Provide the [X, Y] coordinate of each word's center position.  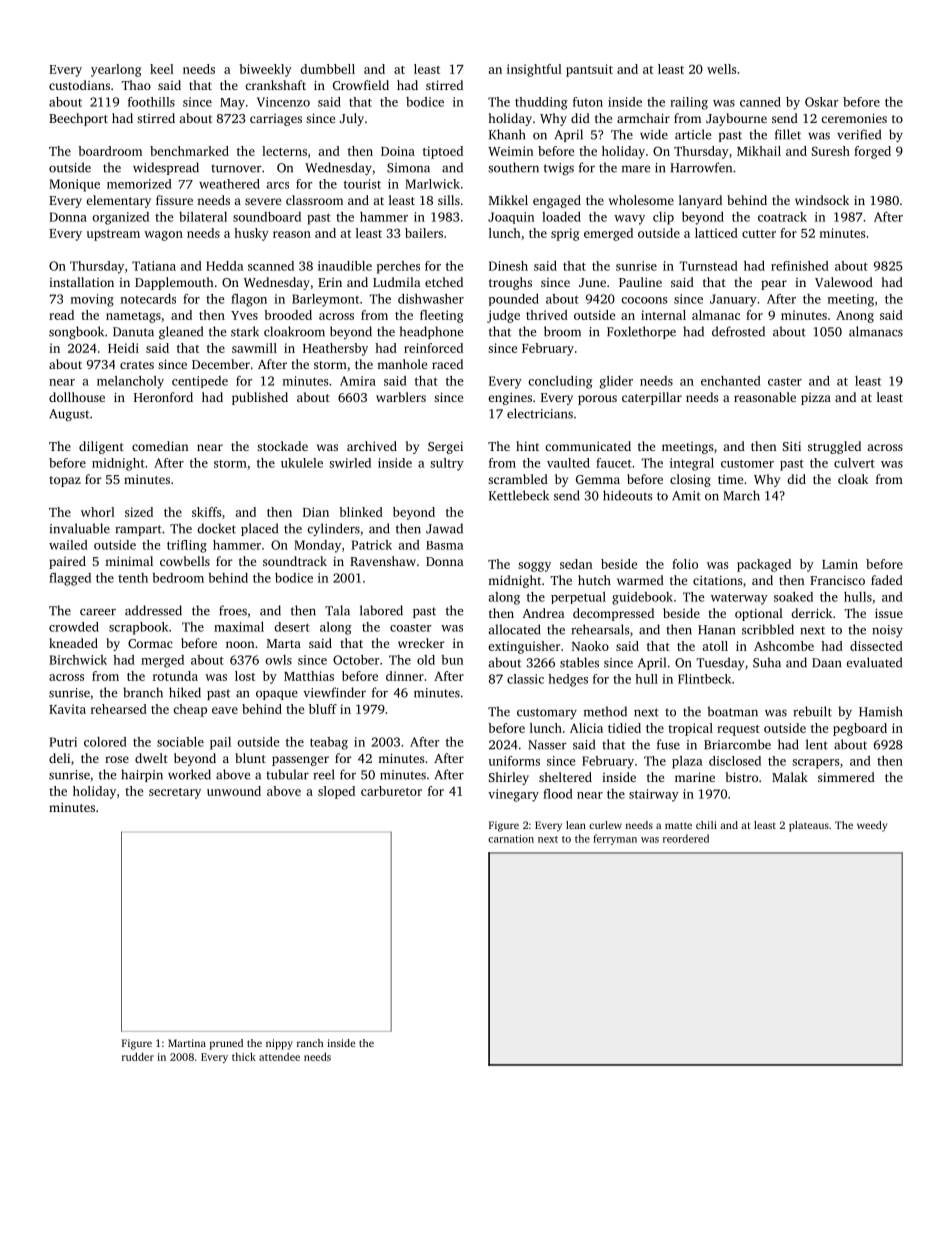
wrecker [421, 643]
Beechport [78, 119]
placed [259, 529]
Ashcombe [784, 646]
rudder [138, 1056]
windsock [822, 200]
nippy [279, 1044]
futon [588, 102]
